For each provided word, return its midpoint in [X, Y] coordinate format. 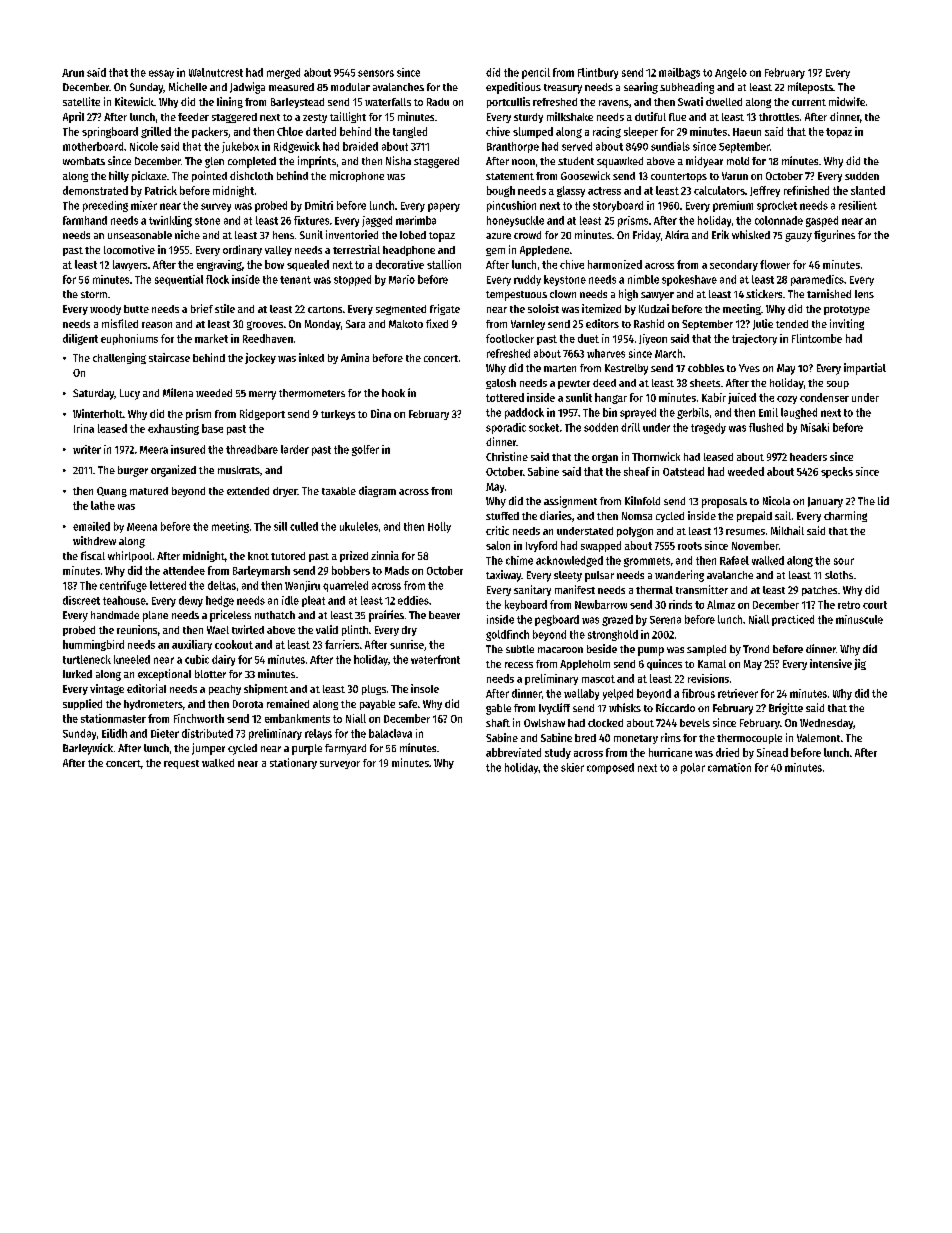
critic [497, 530]
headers [808, 457]
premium [733, 206]
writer [87, 449]
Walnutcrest [216, 72]
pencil [536, 73]
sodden [601, 427]
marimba [416, 220]
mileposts [810, 88]
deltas [222, 585]
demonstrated [95, 190]
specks [837, 472]
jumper [208, 749]
